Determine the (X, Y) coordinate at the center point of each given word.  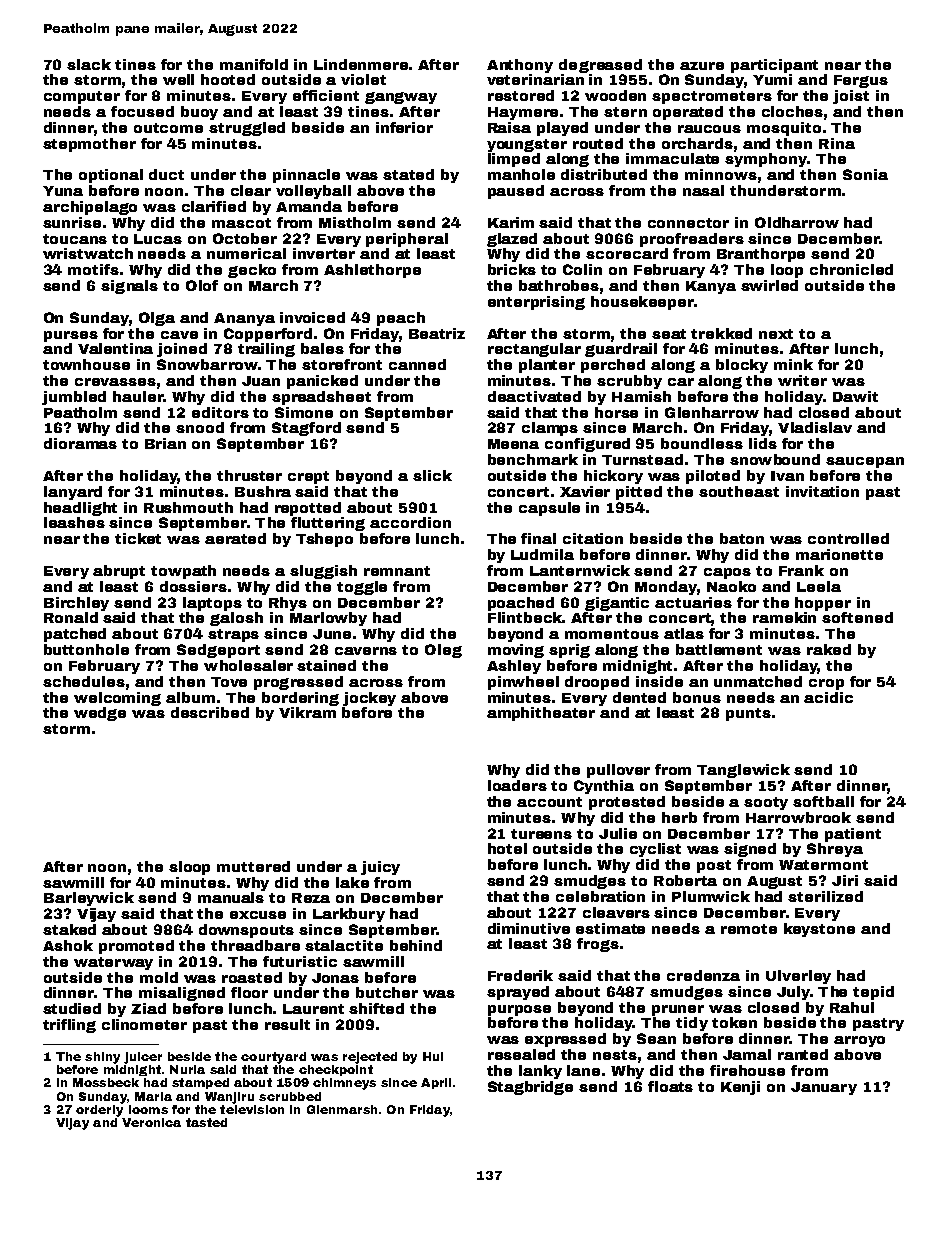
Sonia (865, 174)
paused (516, 192)
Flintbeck (525, 617)
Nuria (187, 1069)
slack (89, 64)
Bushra (263, 491)
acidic (828, 697)
